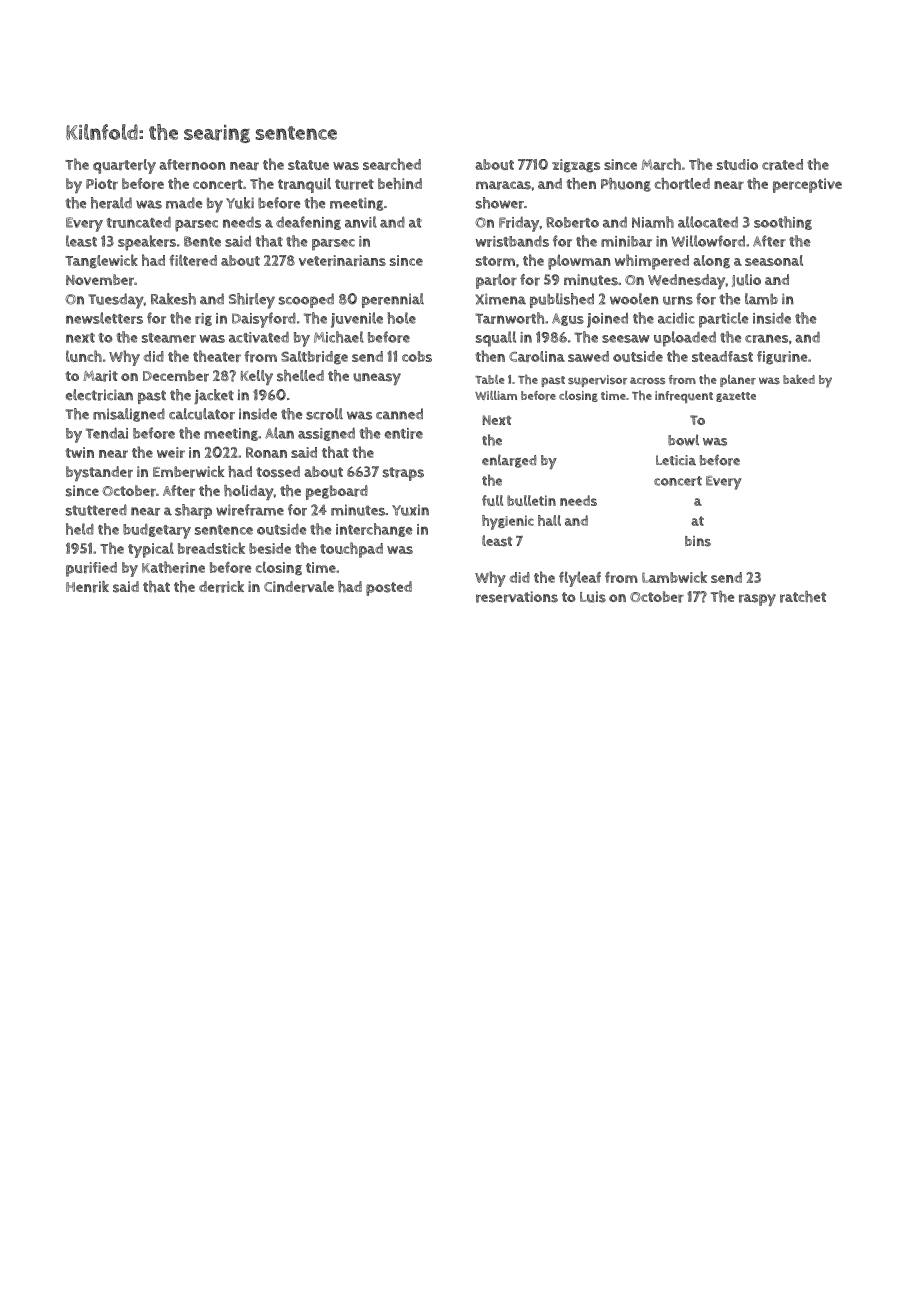 This screenshot has width=908, height=1316. I want to click on Phuong, so click(626, 185).
